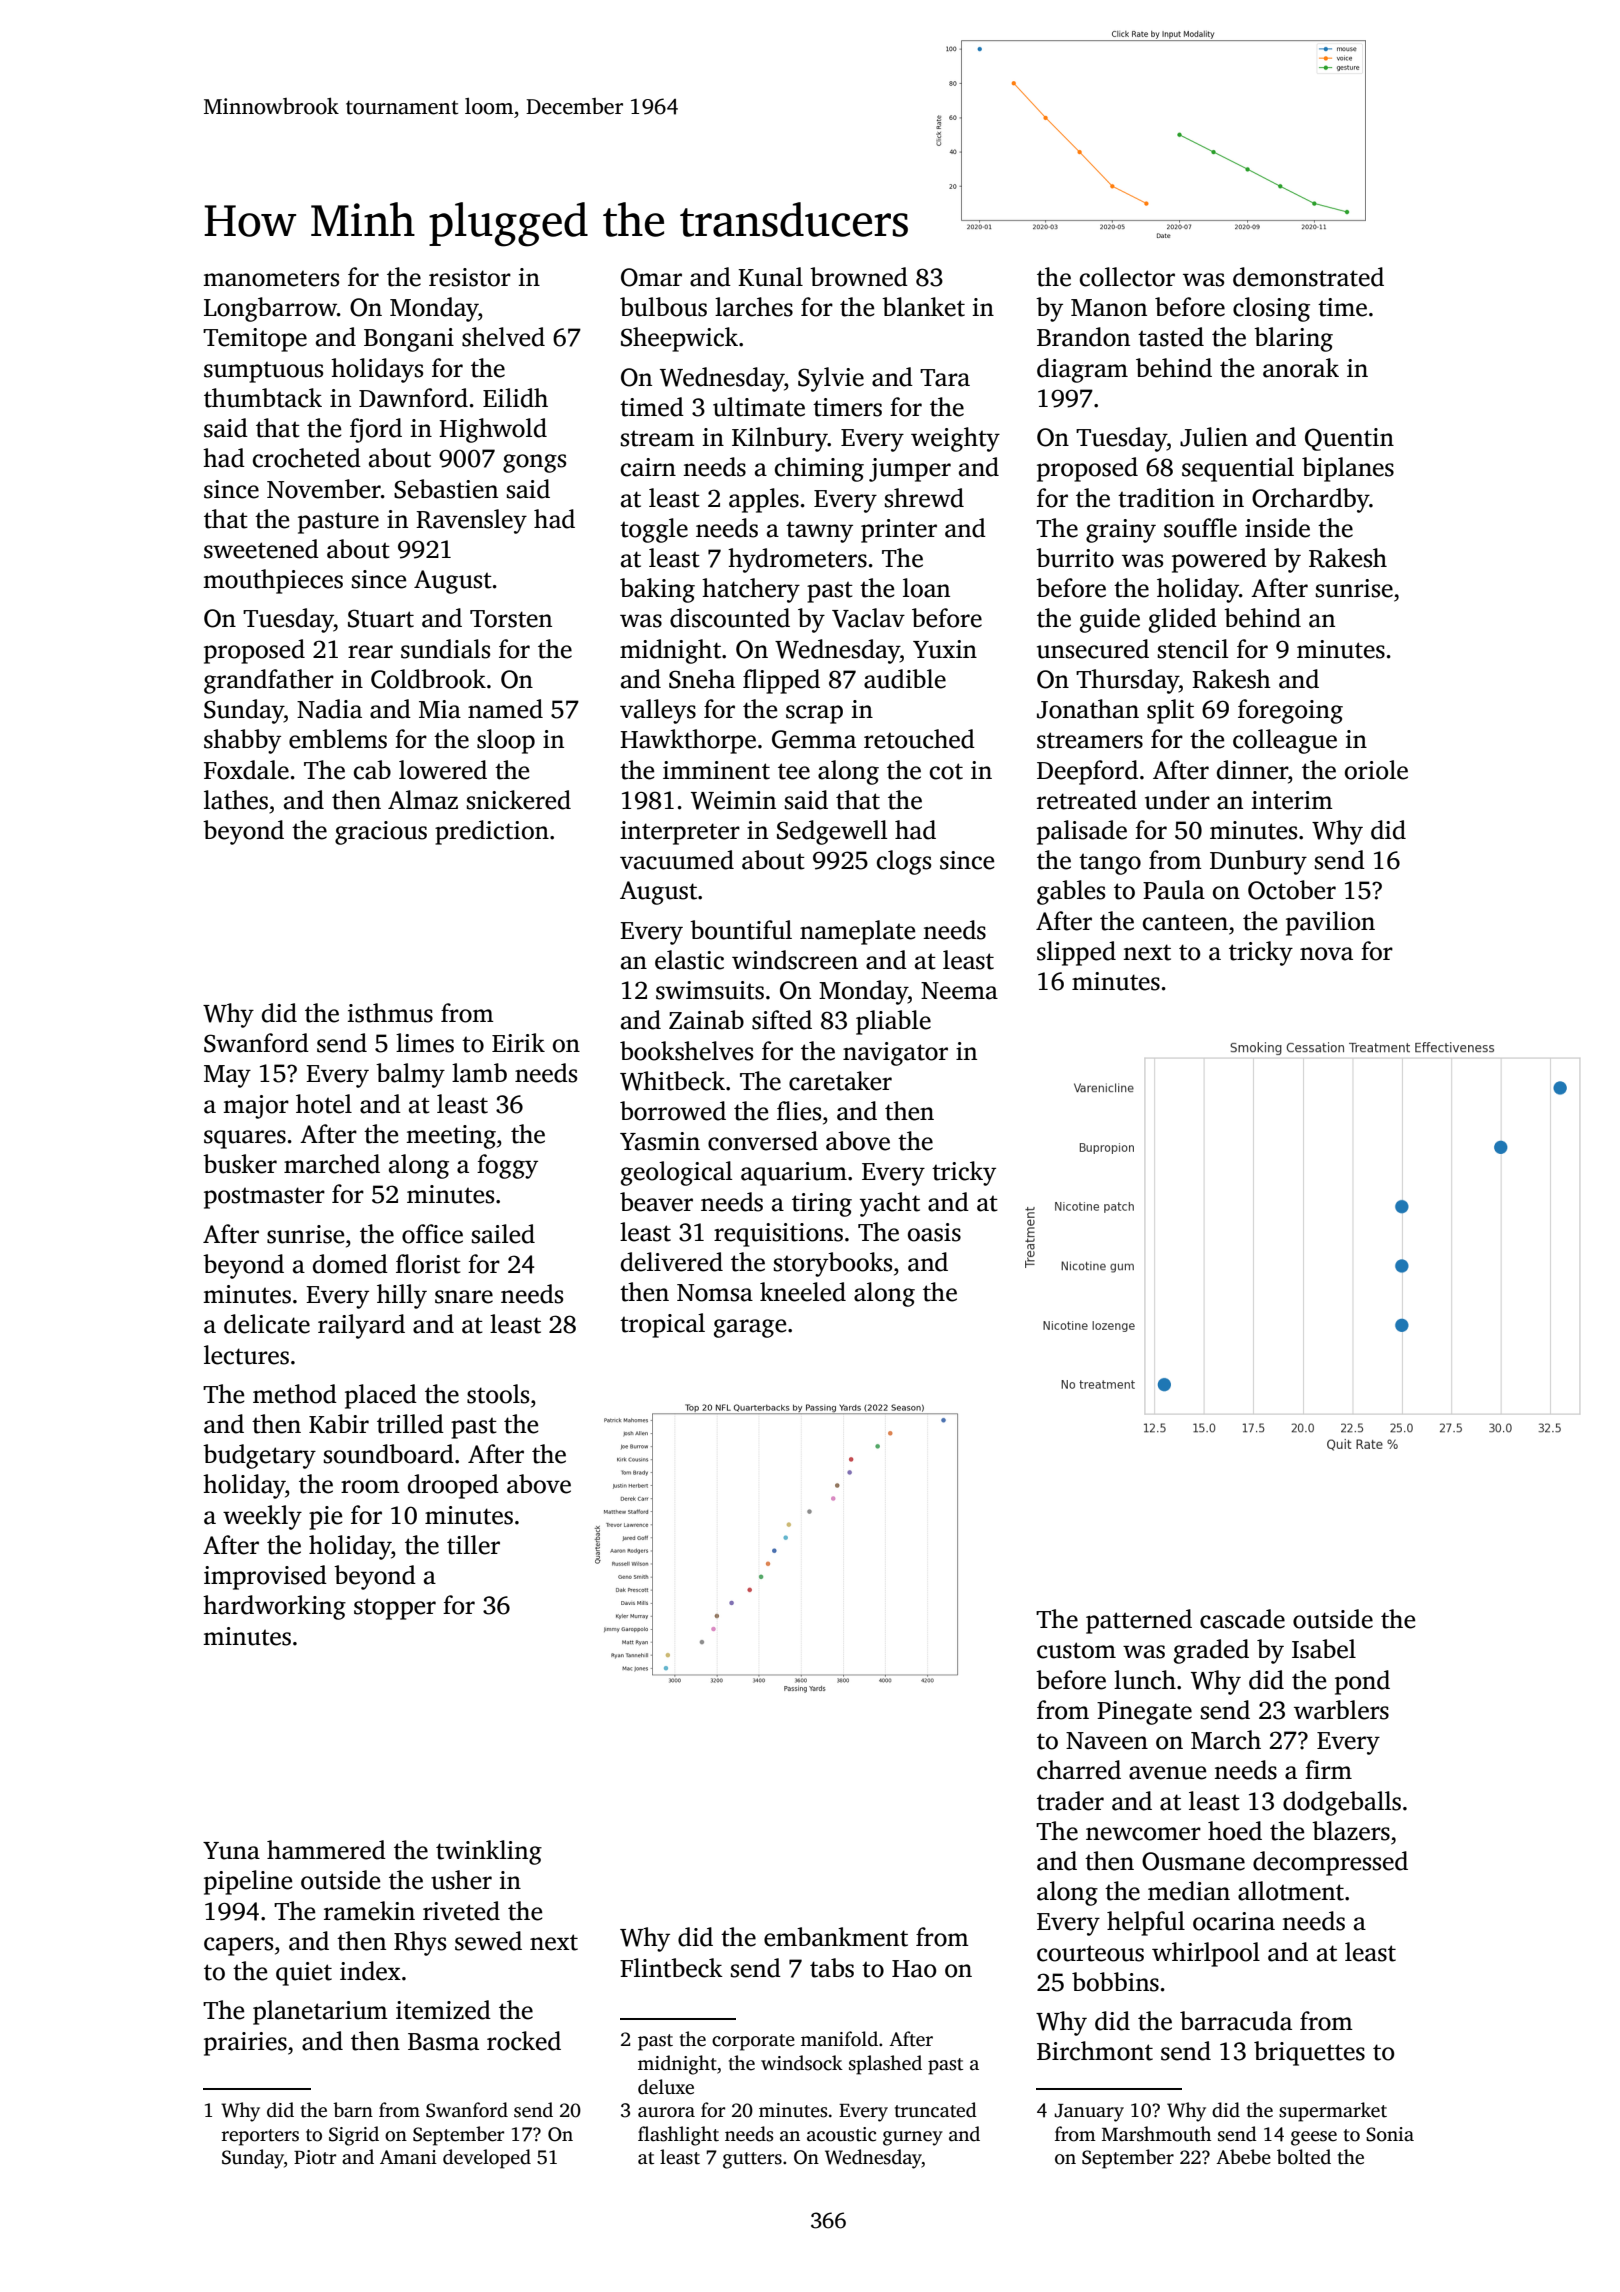 Image resolution: width=1620 pixels, height=2292 pixels. What do you see at coordinates (264, 1198) in the screenshot?
I see `postmaster` at bounding box center [264, 1198].
